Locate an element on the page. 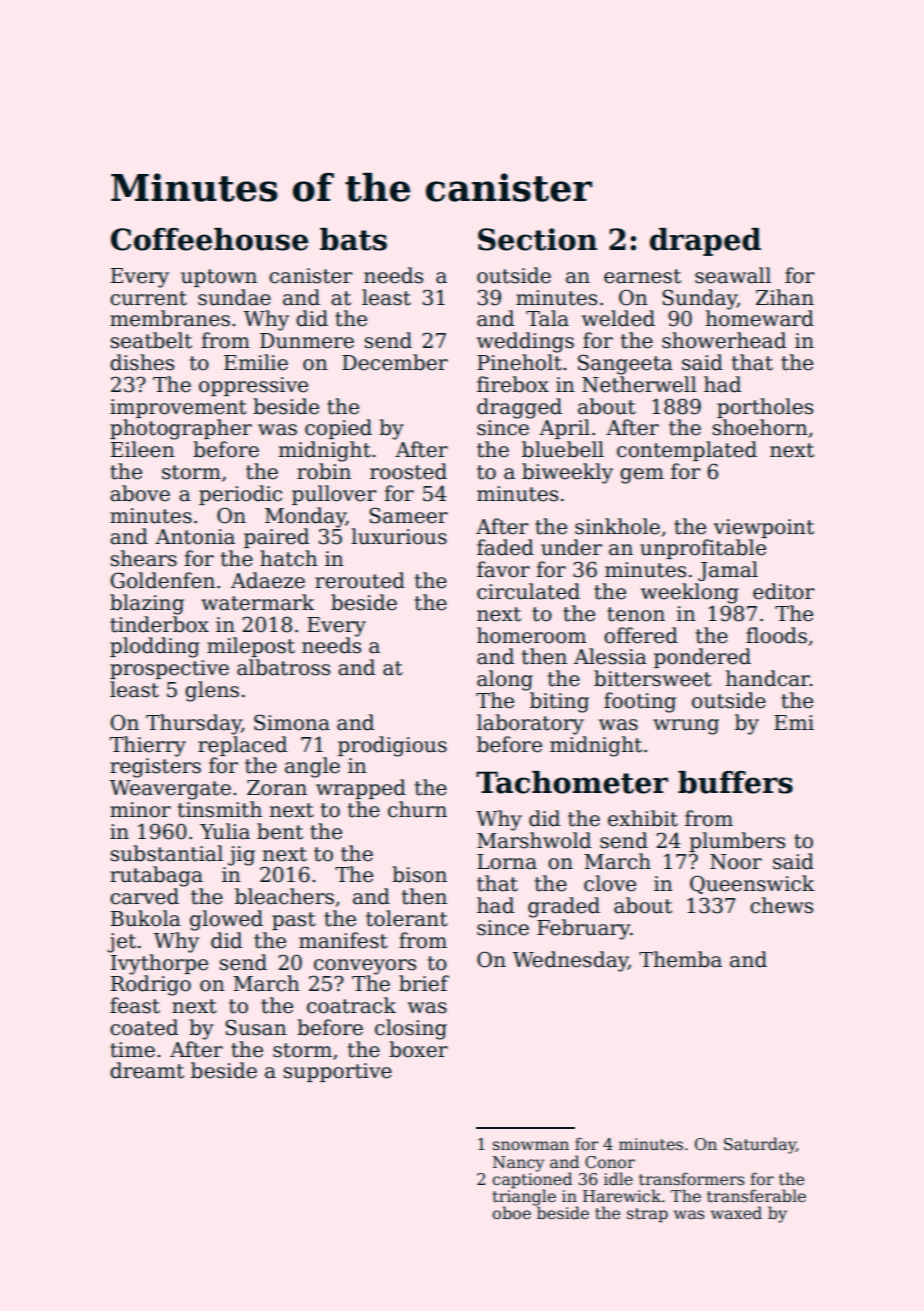  Section is located at coordinates (537, 239).
